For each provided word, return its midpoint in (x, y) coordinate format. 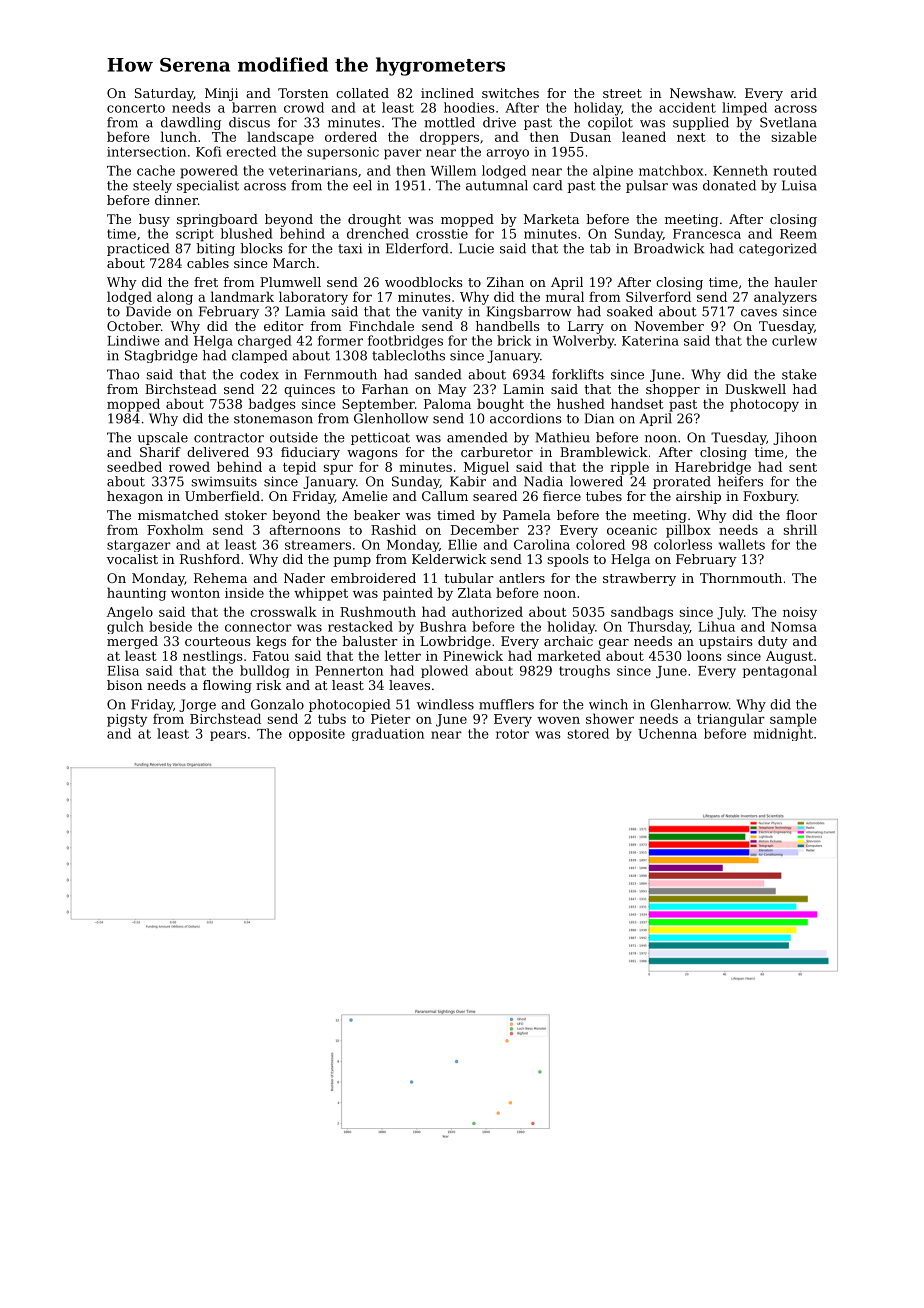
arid (804, 93)
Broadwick (669, 248)
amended (477, 437)
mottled (449, 122)
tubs (332, 718)
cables (208, 263)
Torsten (303, 93)
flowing (227, 686)
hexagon (135, 497)
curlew (794, 340)
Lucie (476, 248)
